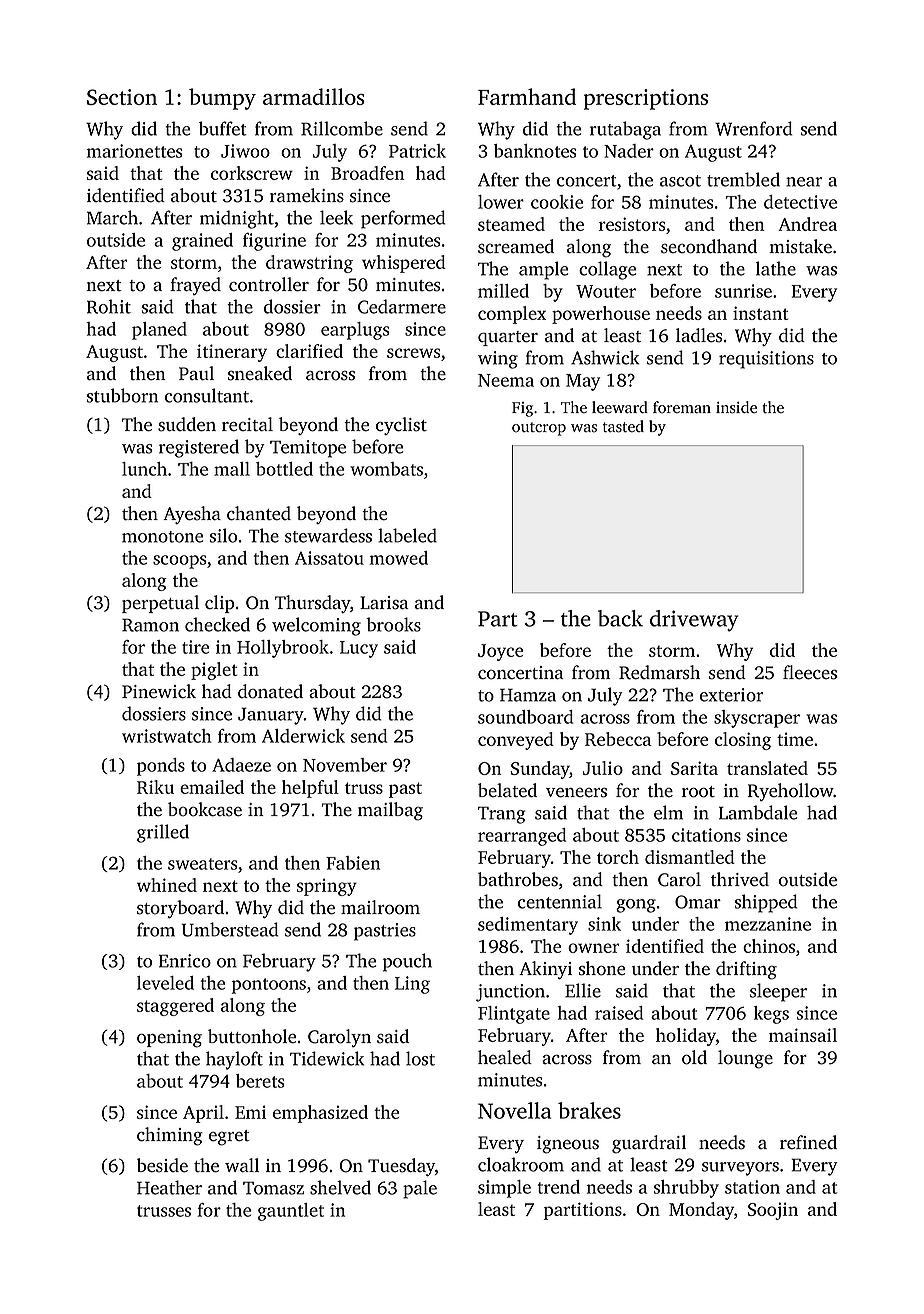 This document has height=1314, width=924. What do you see at coordinates (342, 128) in the document?
I see `Rillcombe` at bounding box center [342, 128].
